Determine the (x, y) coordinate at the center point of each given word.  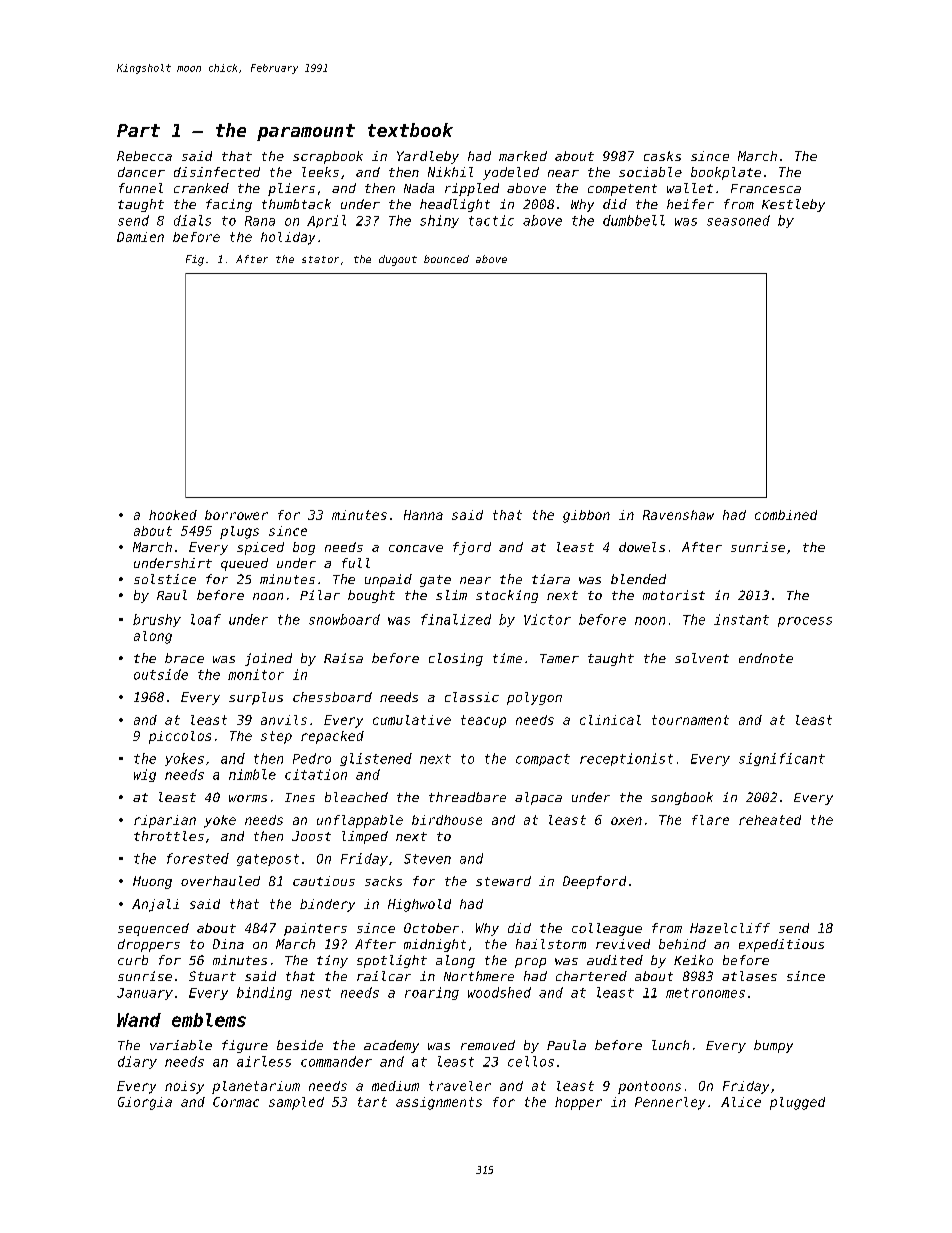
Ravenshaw (678, 515)
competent (622, 190)
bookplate (726, 173)
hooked (173, 515)
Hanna (423, 515)
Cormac (236, 1102)
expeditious (781, 945)
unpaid (388, 580)
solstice (165, 579)
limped (365, 837)
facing (229, 205)
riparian (165, 821)
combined (786, 515)
